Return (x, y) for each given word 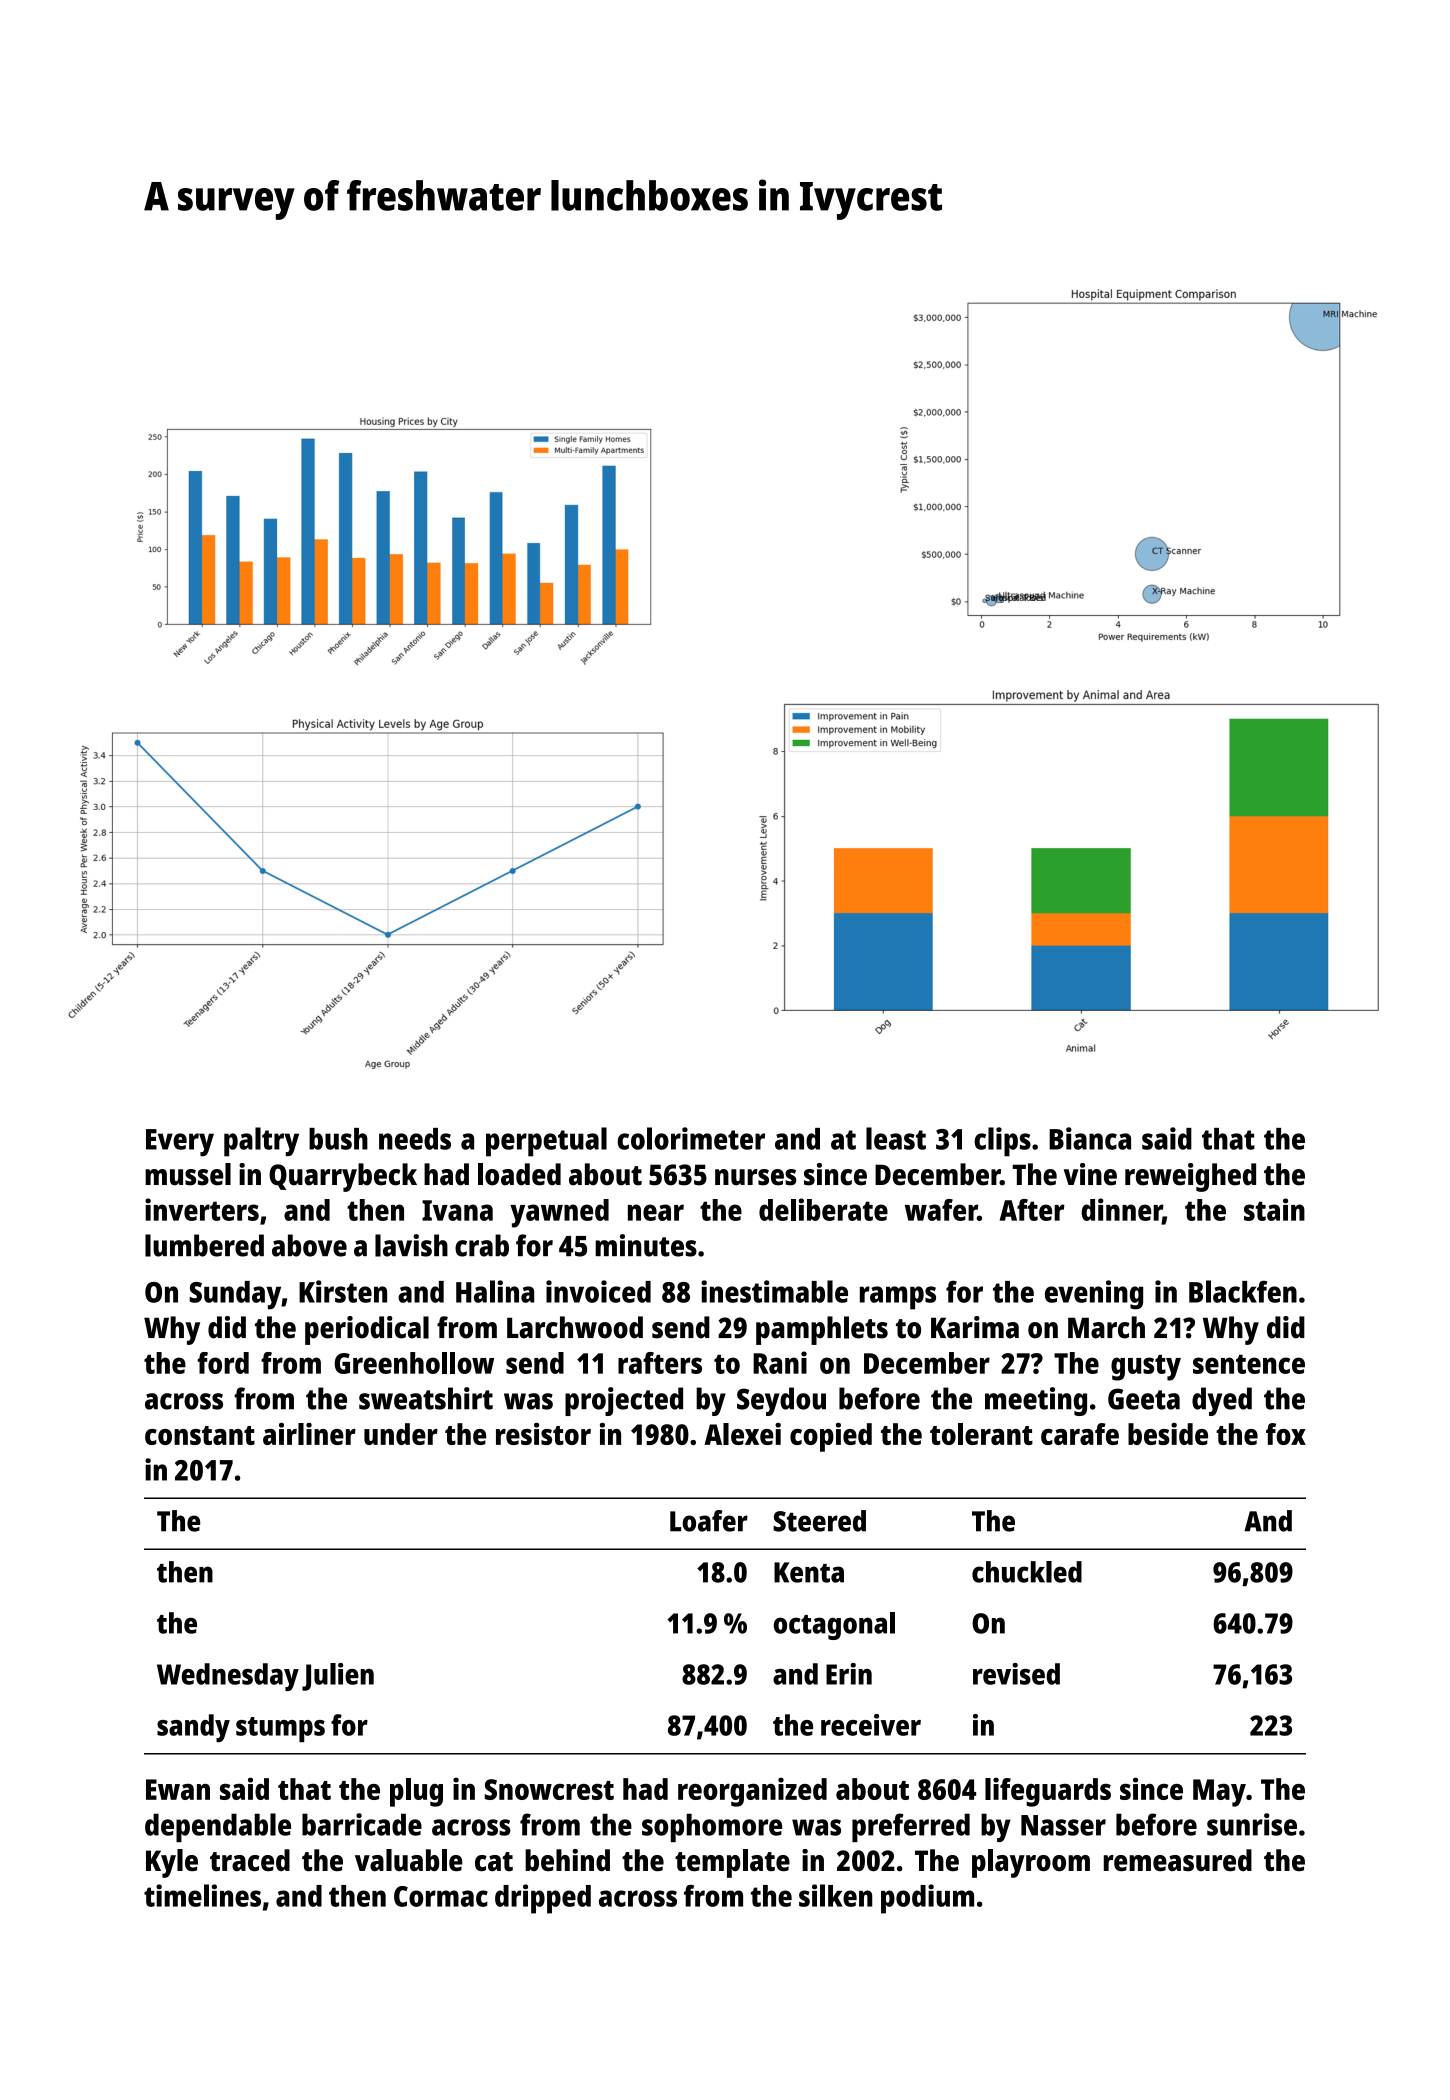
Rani (780, 1362)
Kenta (809, 1572)
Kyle (172, 1863)
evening (1094, 1295)
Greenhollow (414, 1363)
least (896, 1138)
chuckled (1027, 1572)
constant (200, 1435)
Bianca (1090, 1138)
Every (180, 1143)
